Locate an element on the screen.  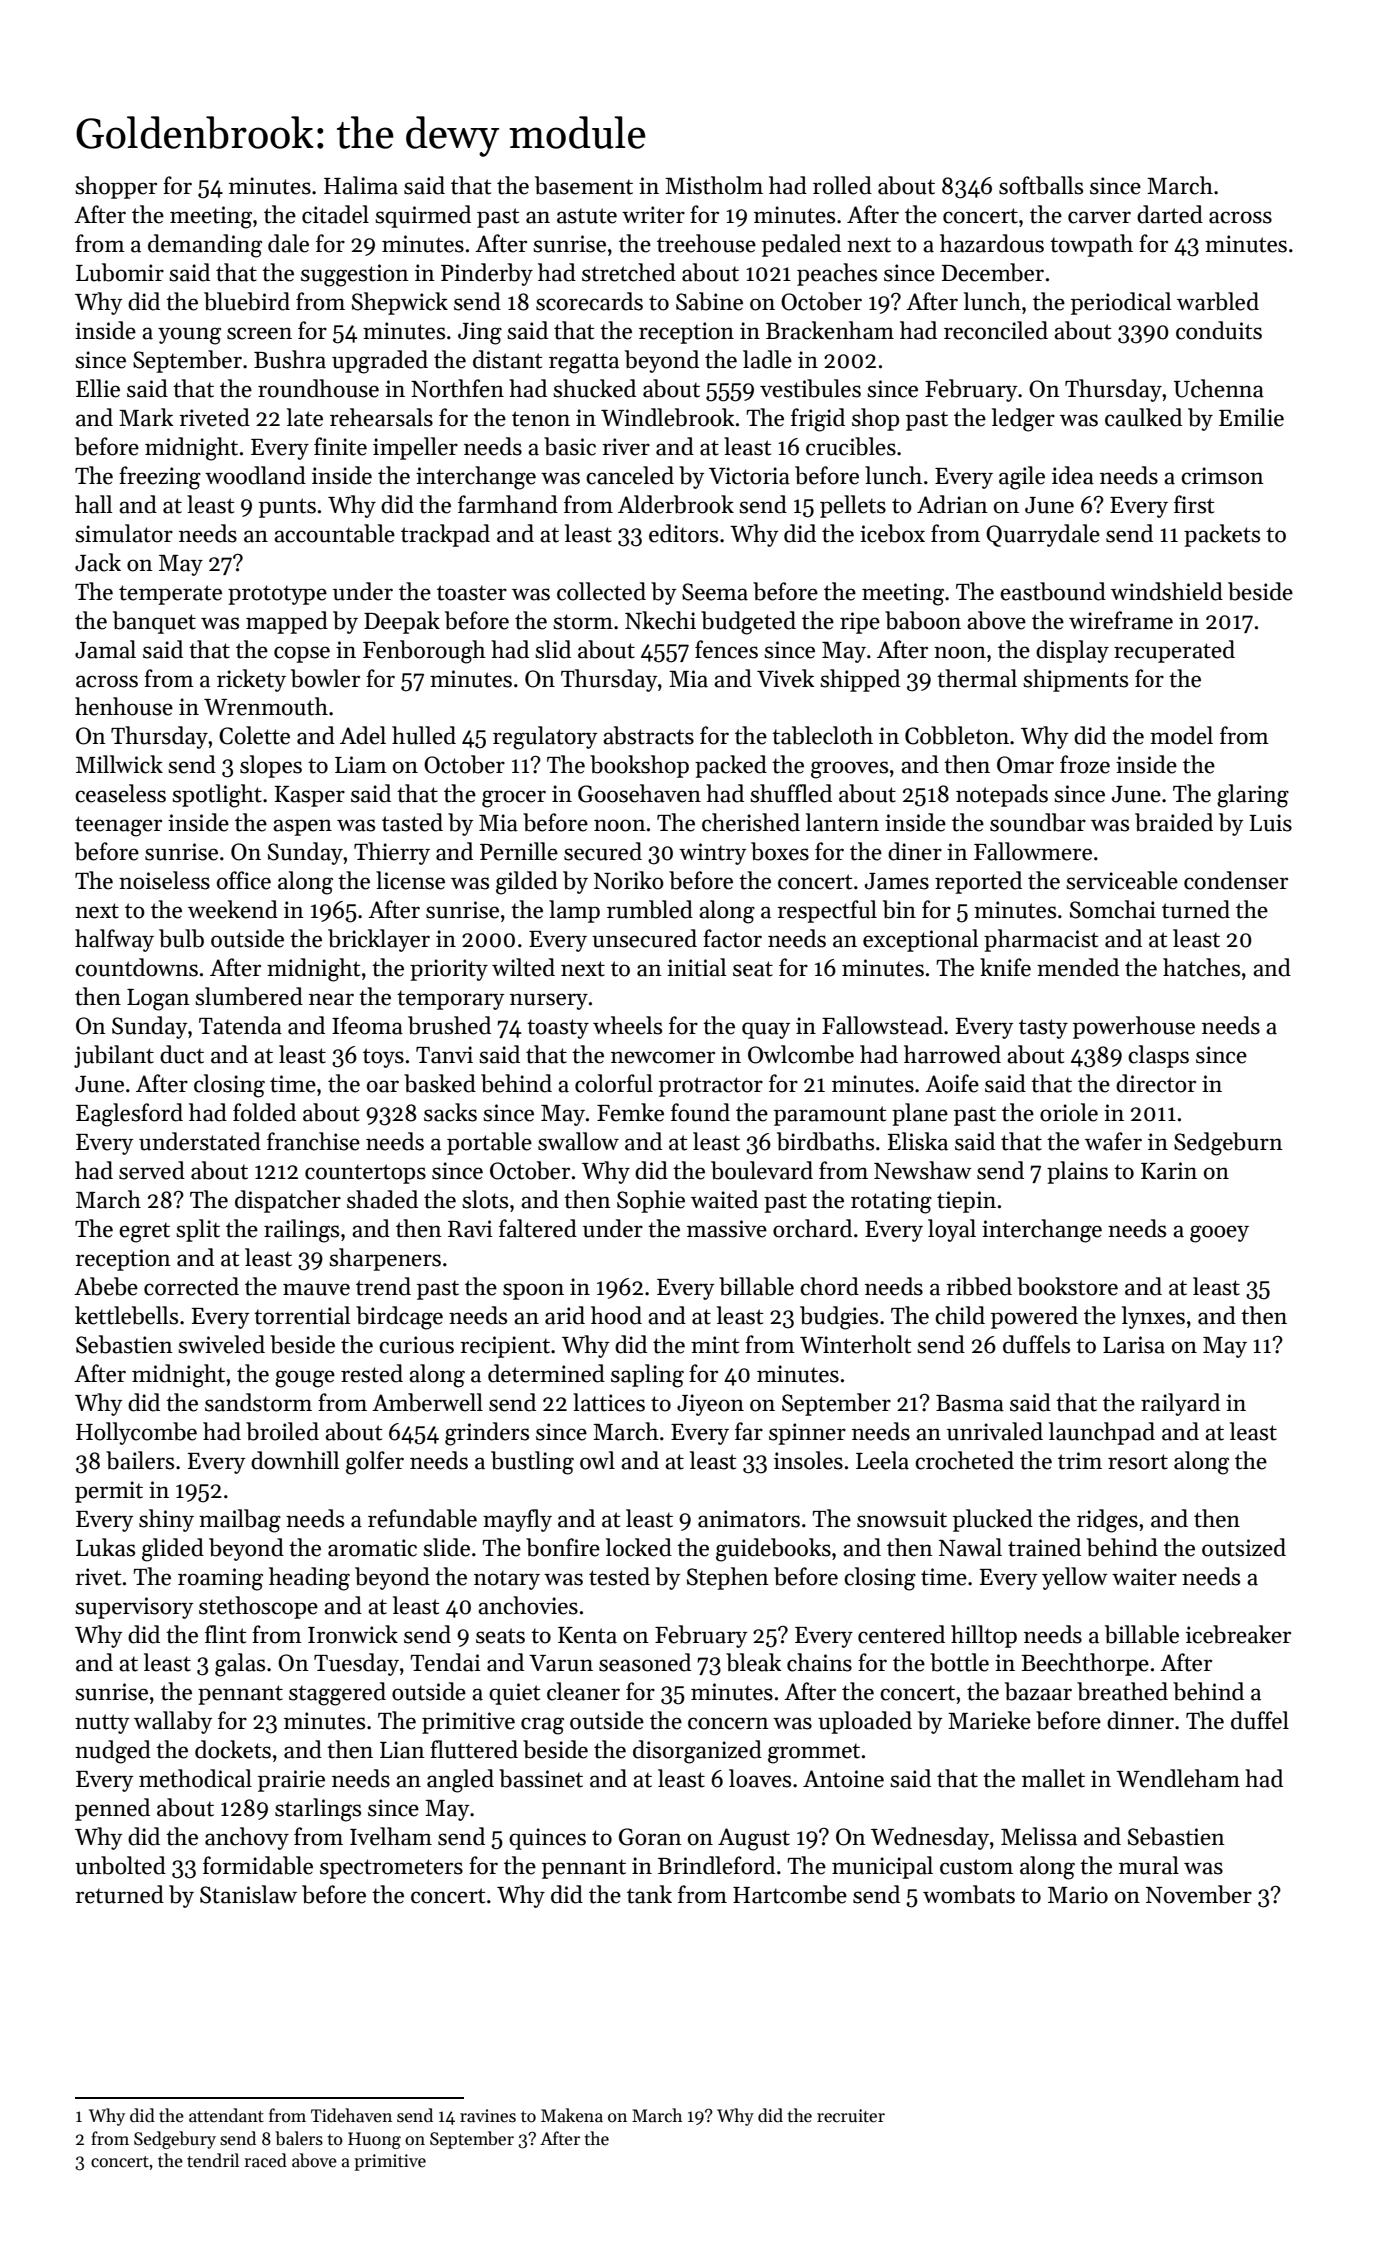
Jiyeon is located at coordinates (710, 1405).
